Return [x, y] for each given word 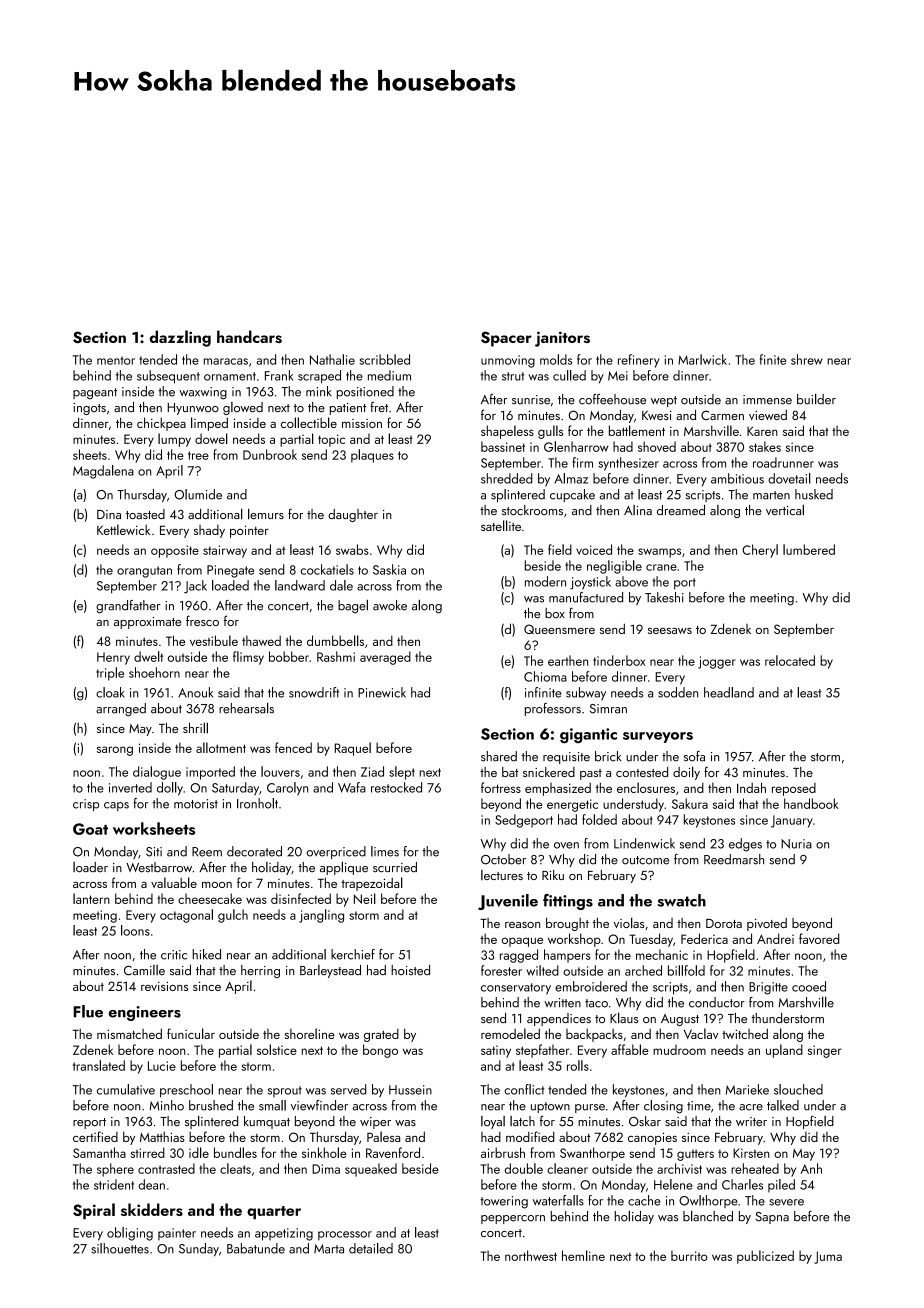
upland [784, 1051]
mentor [116, 360]
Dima [326, 1169]
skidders [152, 1209]
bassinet [503, 446]
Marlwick [702, 359]
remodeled [510, 1033]
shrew [807, 359]
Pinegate [230, 571]
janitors [562, 339]
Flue [88, 1011]
